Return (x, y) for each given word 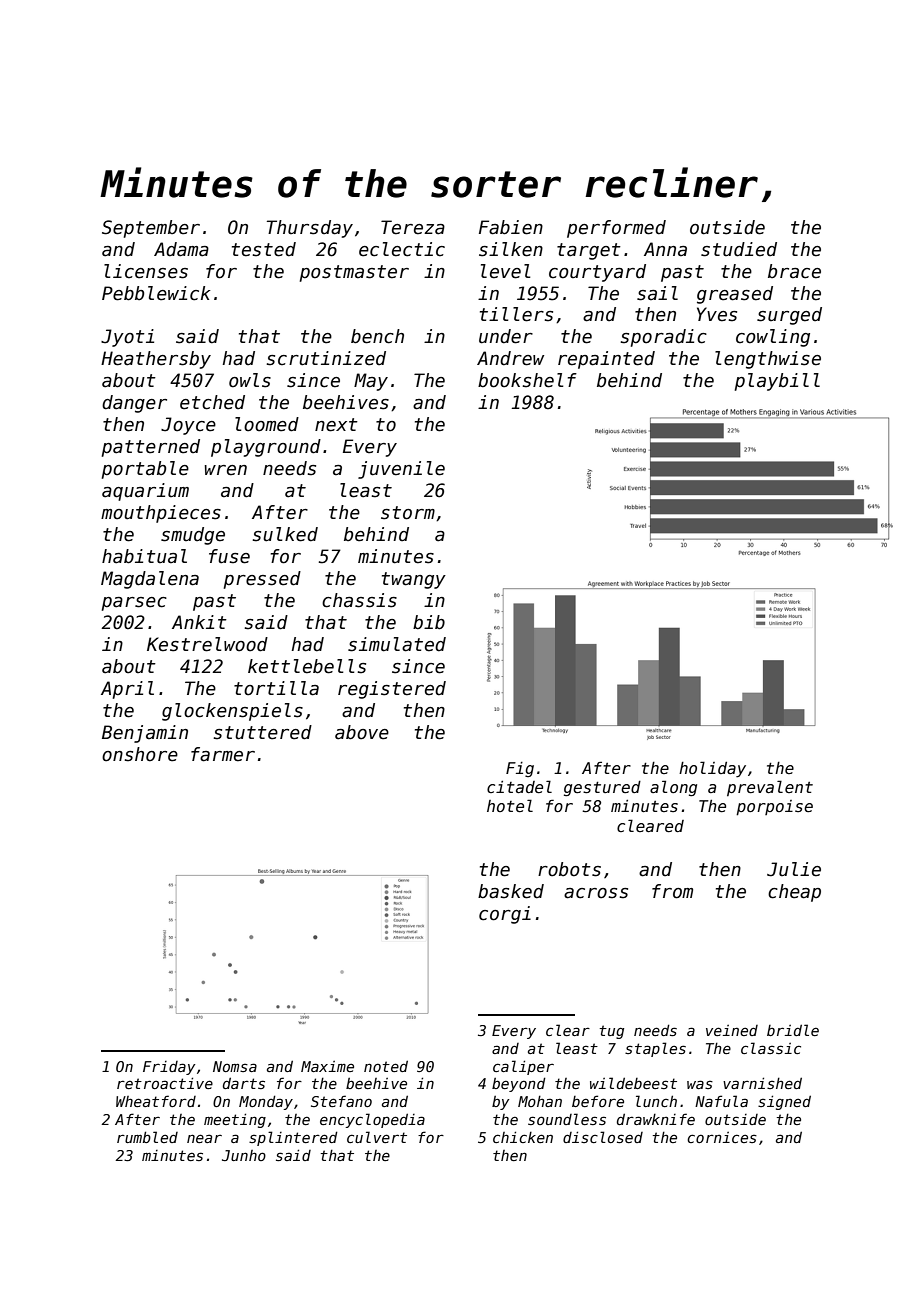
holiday (712, 769)
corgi (505, 915)
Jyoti (127, 338)
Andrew (510, 358)
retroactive (165, 1083)
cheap (794, 893)
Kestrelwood (207, 644)
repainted (606, 360)
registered (392, 690)
